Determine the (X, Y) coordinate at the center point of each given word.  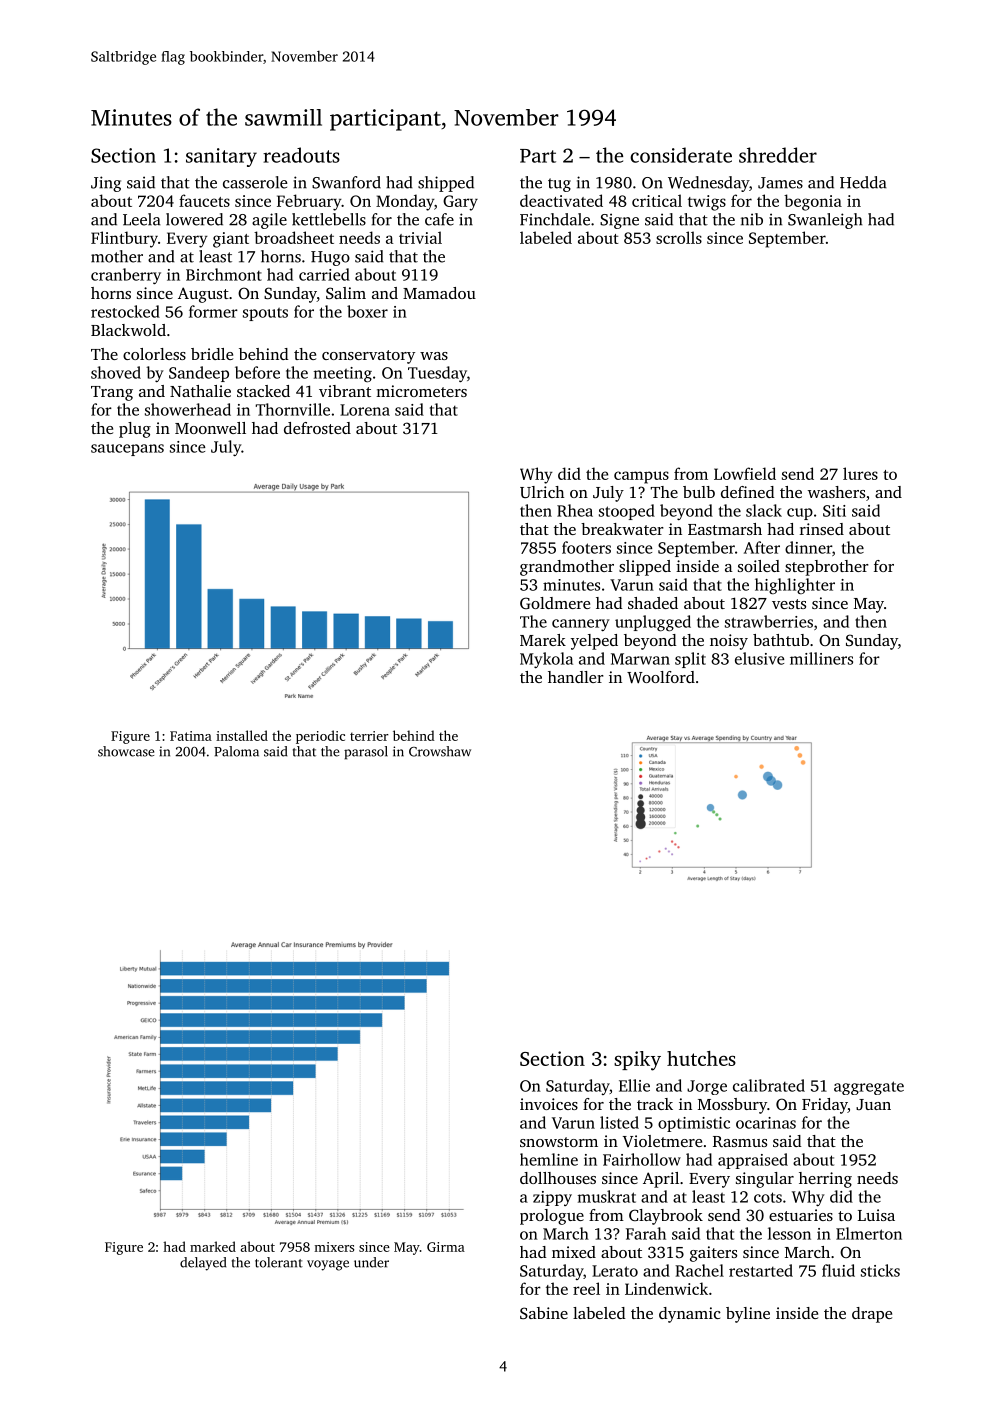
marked (213, 1246)
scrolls (679, 237)
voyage (328, 1265)
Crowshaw (440, 751)
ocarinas (766, 1123)
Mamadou (439, 293)
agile (269, 221)
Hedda (863, 182)
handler (576, 677)
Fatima (191, 736)
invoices (549, 1104)
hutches (701, 1058)
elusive (759, 658)
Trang (112, 393)
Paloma (236, 751)
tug (559, 185)
